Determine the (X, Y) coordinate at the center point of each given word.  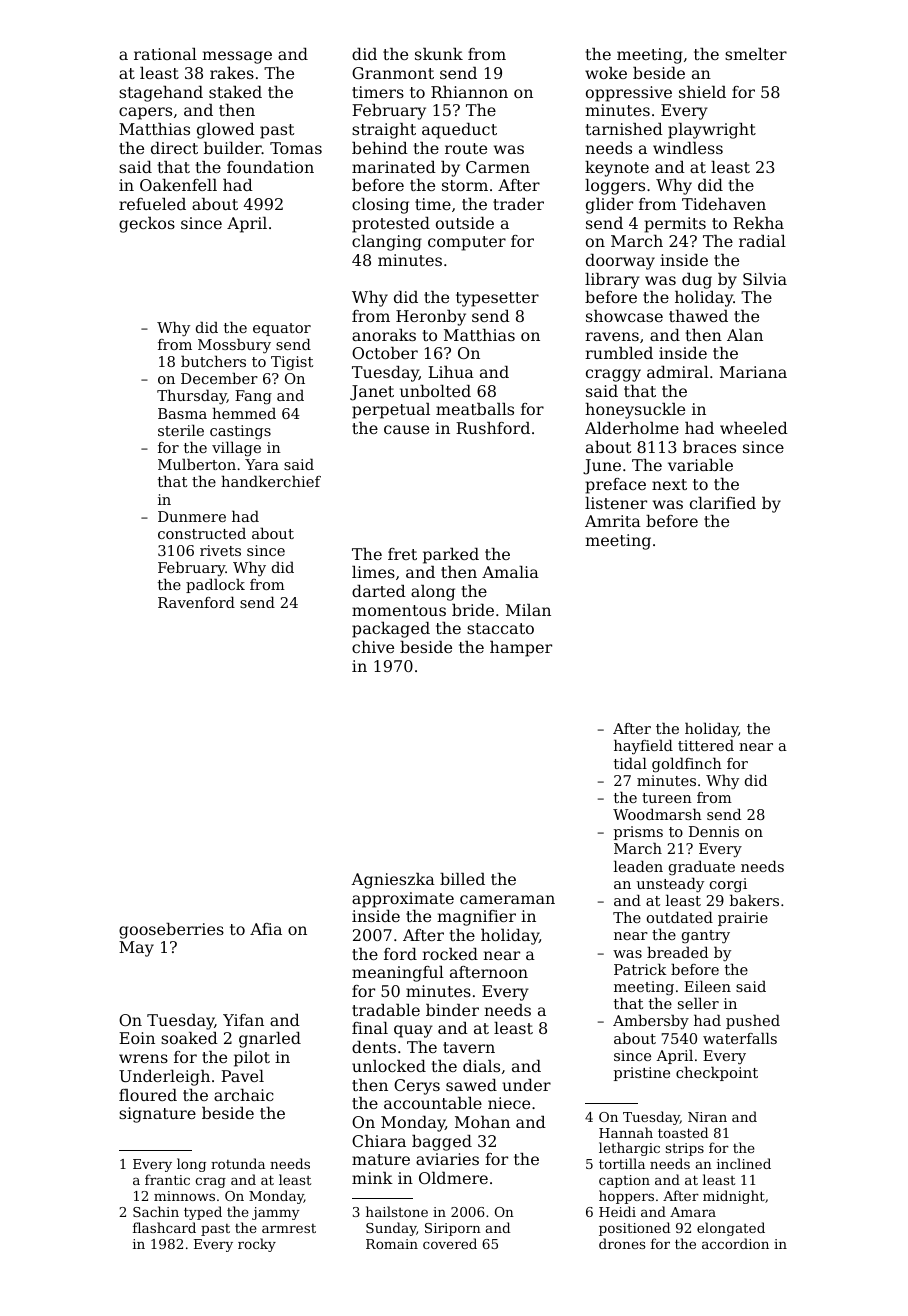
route (466, 148)
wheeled (754, 428)
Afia (266, 929)
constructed (202, 533)
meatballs (475, 409)
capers (145, 113)
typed (203, 1213)
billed (462, 879)
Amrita (613, 521)
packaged (391, 630)
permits (675, 225)
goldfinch (687, 765)
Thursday (192, 397)
